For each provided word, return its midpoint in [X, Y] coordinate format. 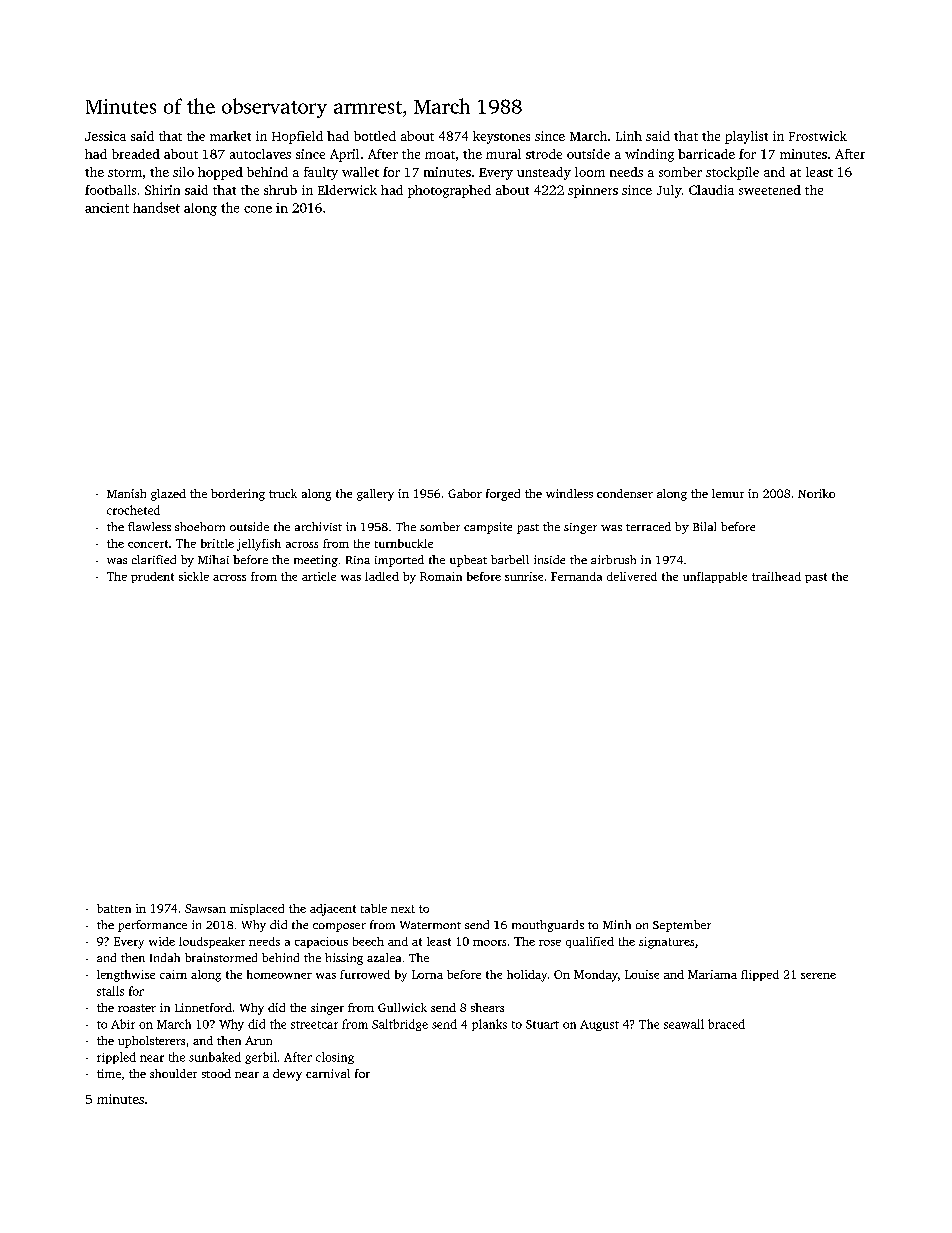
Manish [126, 493]
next [403, 909]
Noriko [816, 493]
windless [569, 493]
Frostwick [818, 136]
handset [156, 207]
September [682, 926]
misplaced [257, 909]
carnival [328, 1073]
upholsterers [151, 1042]
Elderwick [347, 190]
